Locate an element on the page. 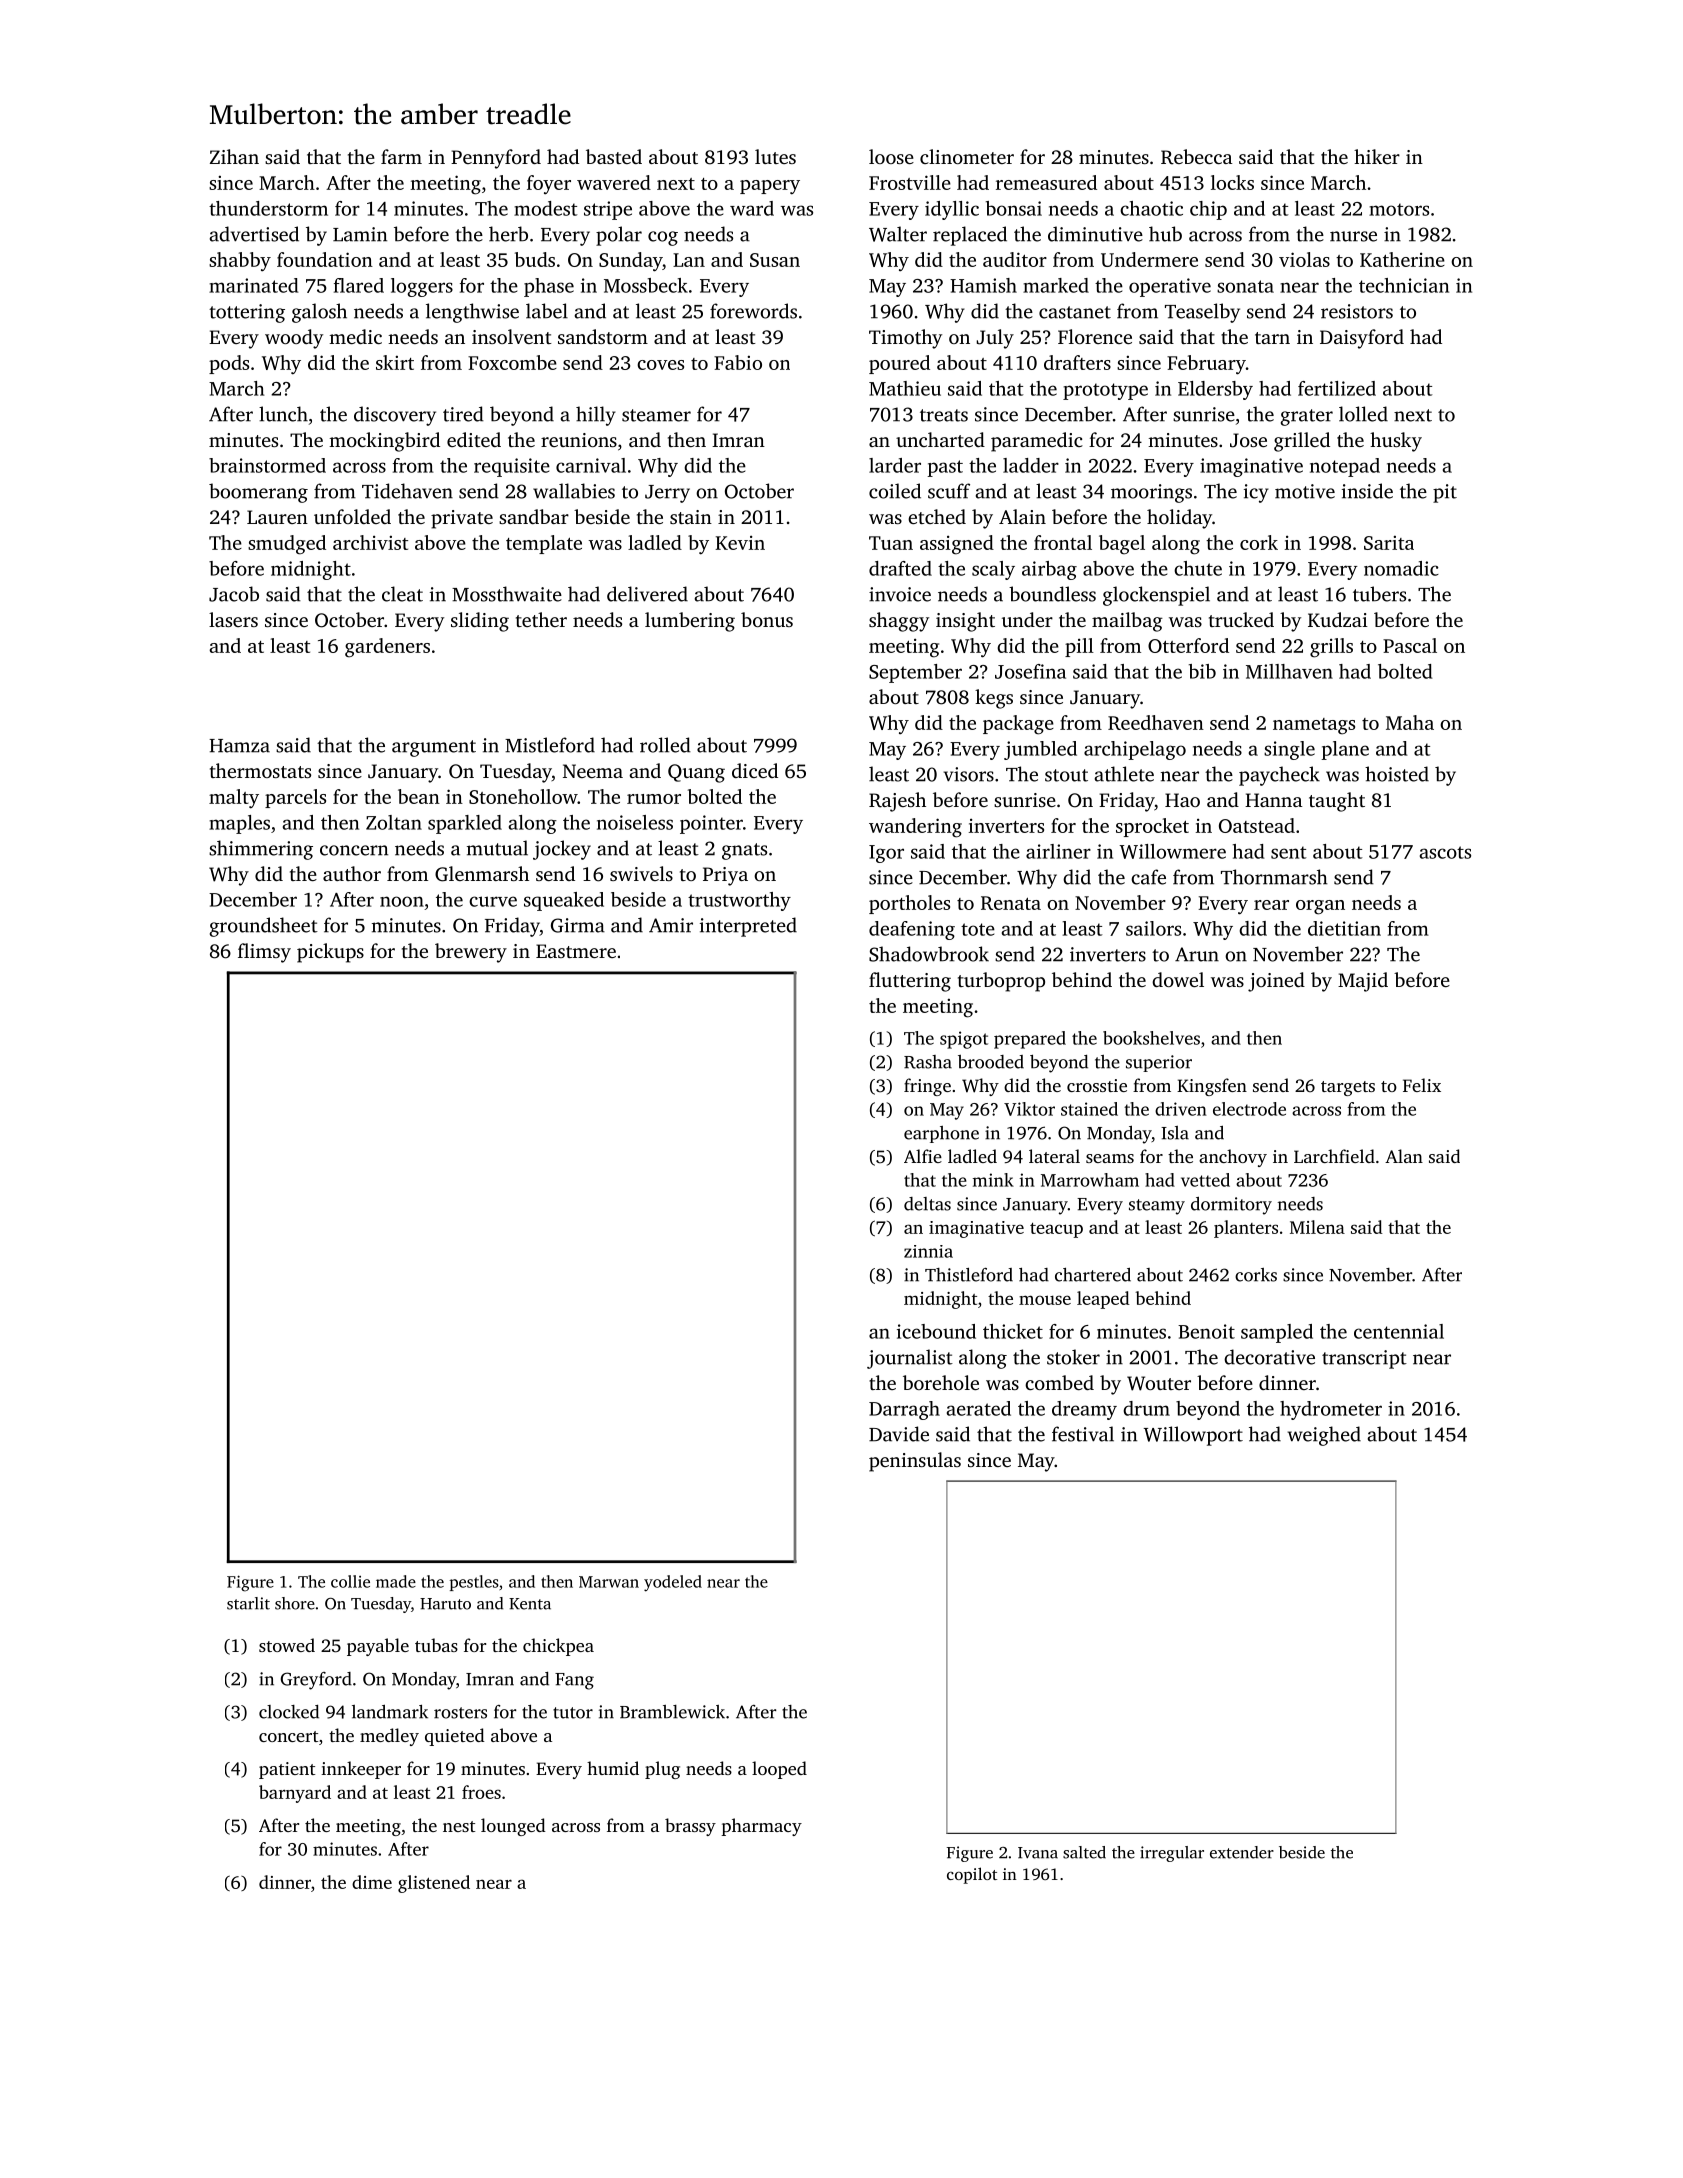 The width and height of the document is (1683, 2178). Zoltan is located at coordinates (394, 822).
